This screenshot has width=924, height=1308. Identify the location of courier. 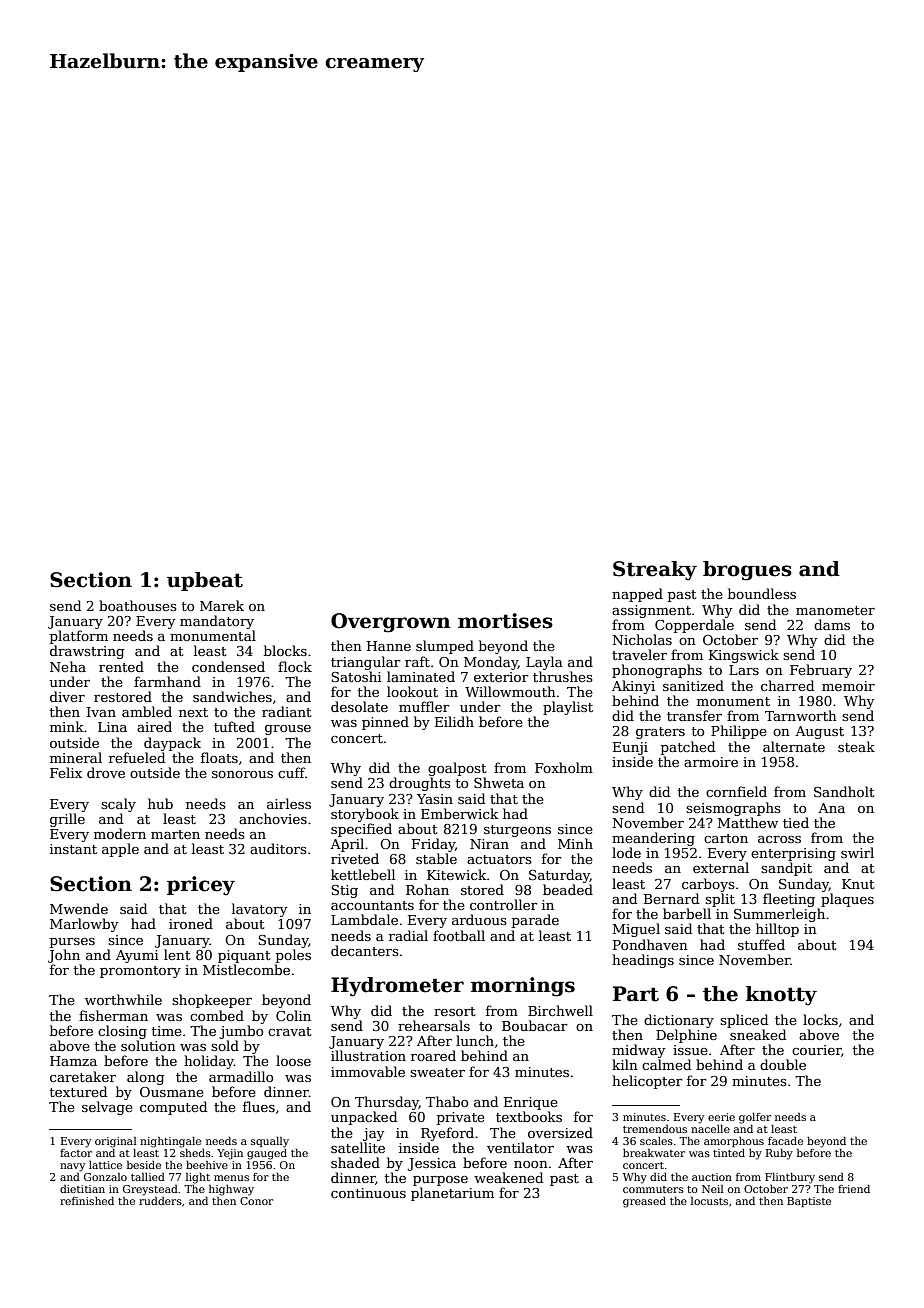
(816, 1050).
